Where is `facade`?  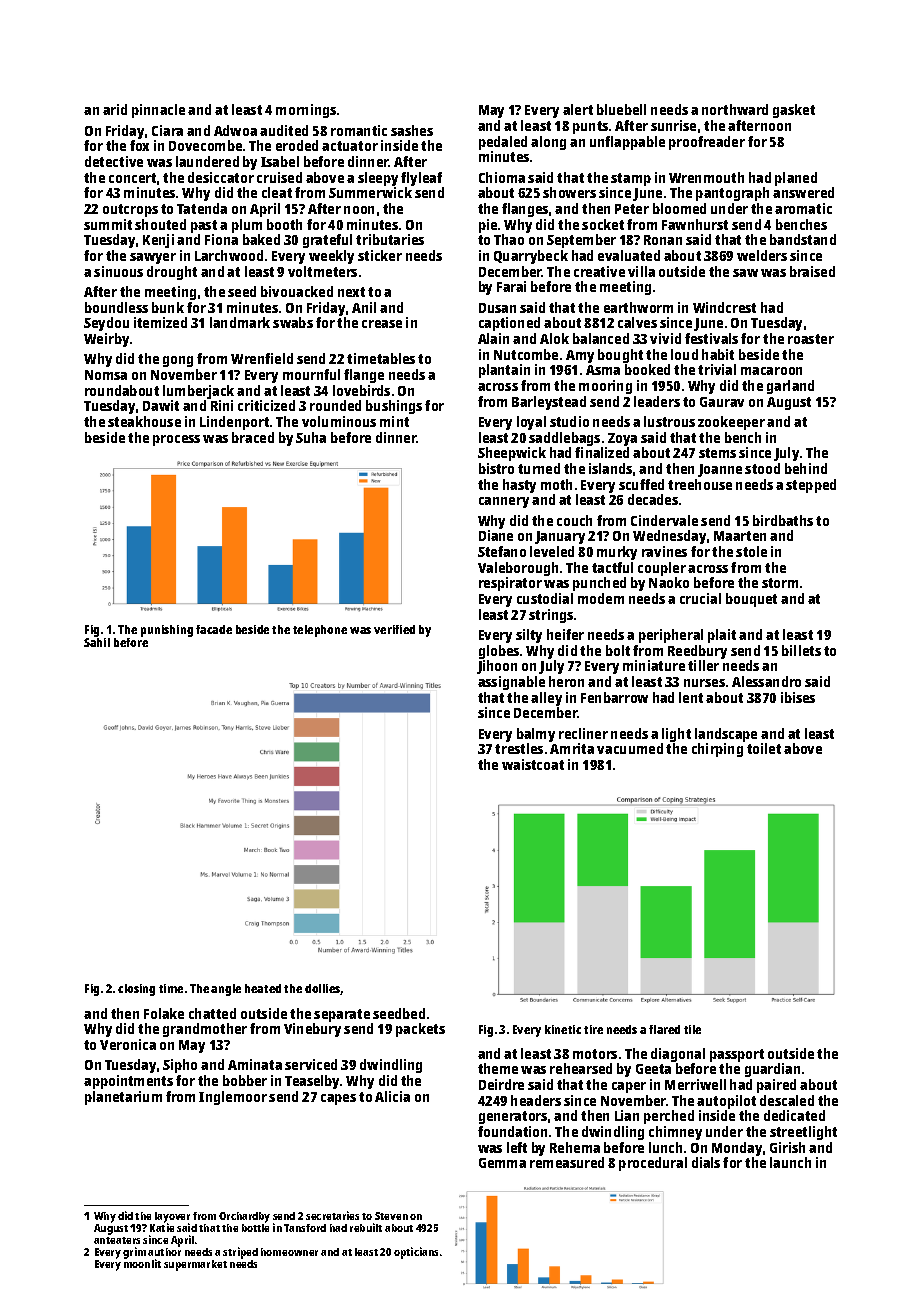 facade is located at coordinates (214, 629).
